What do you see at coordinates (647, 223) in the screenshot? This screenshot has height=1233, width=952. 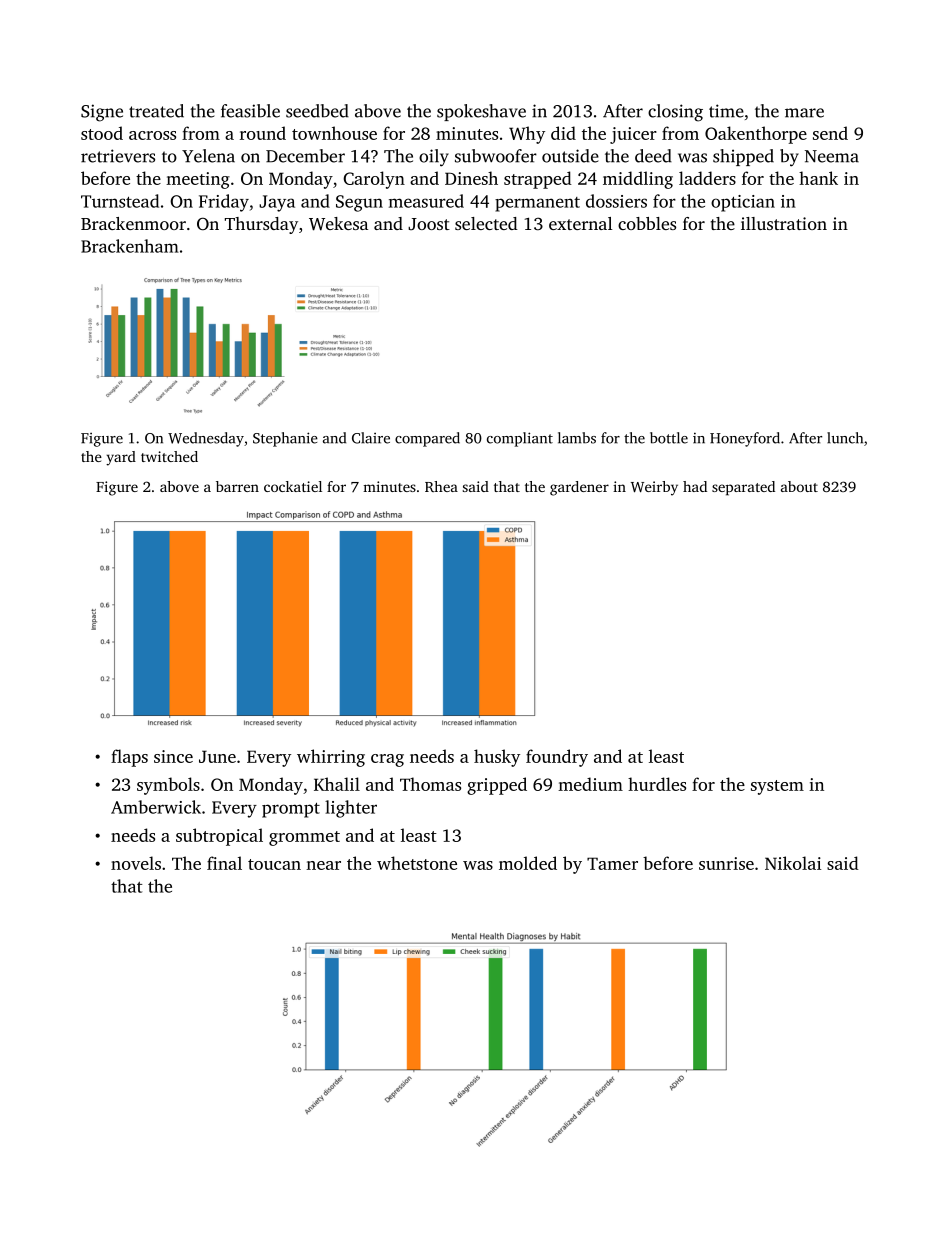 I see `cobbles` at bounding box center [647, 223].
